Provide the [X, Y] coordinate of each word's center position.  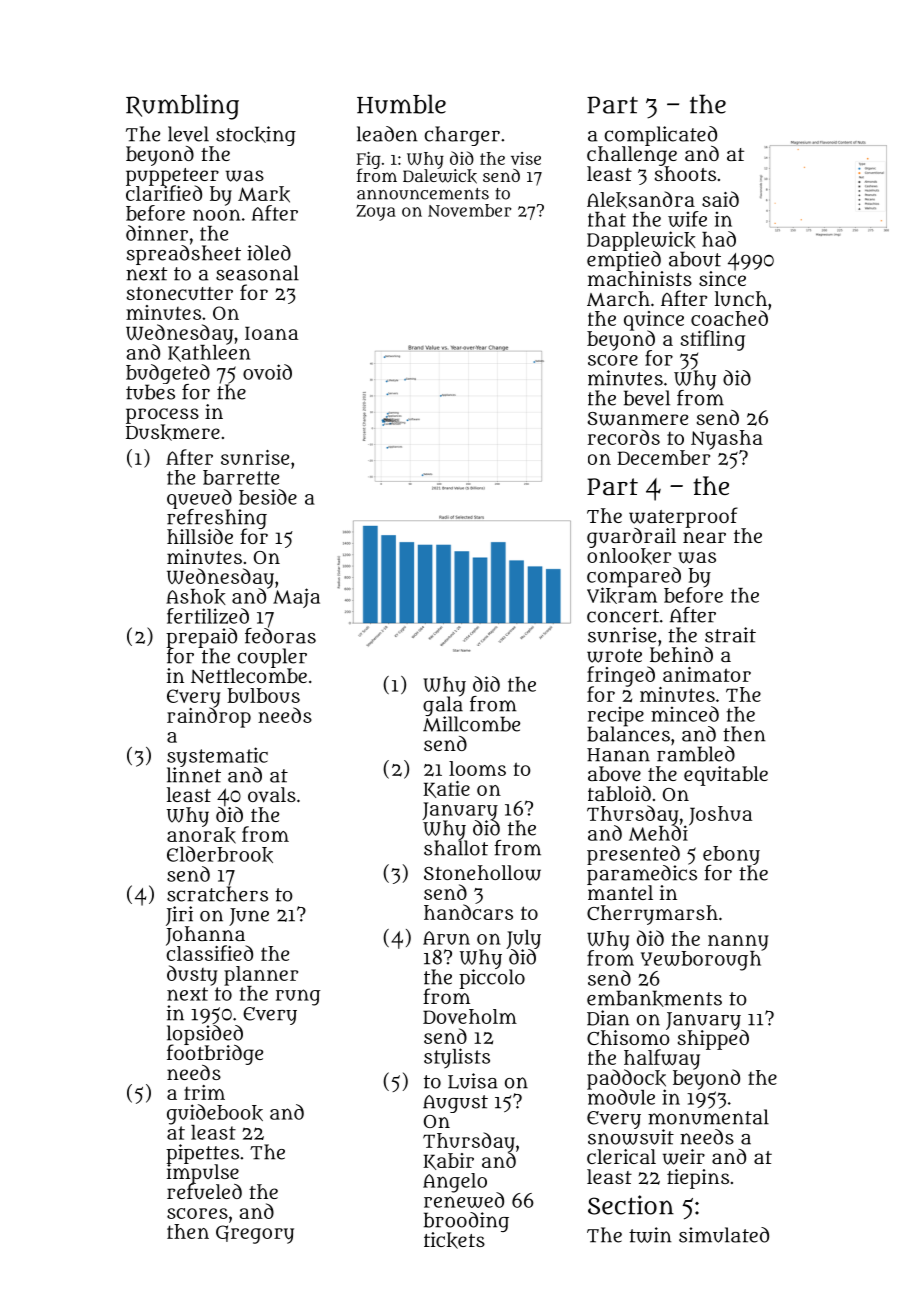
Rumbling [182, 107]
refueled [204, 1191]
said [720, 199]
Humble [401, 104]
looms [477, 768]
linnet [194, 775]
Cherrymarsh [652, 915]
